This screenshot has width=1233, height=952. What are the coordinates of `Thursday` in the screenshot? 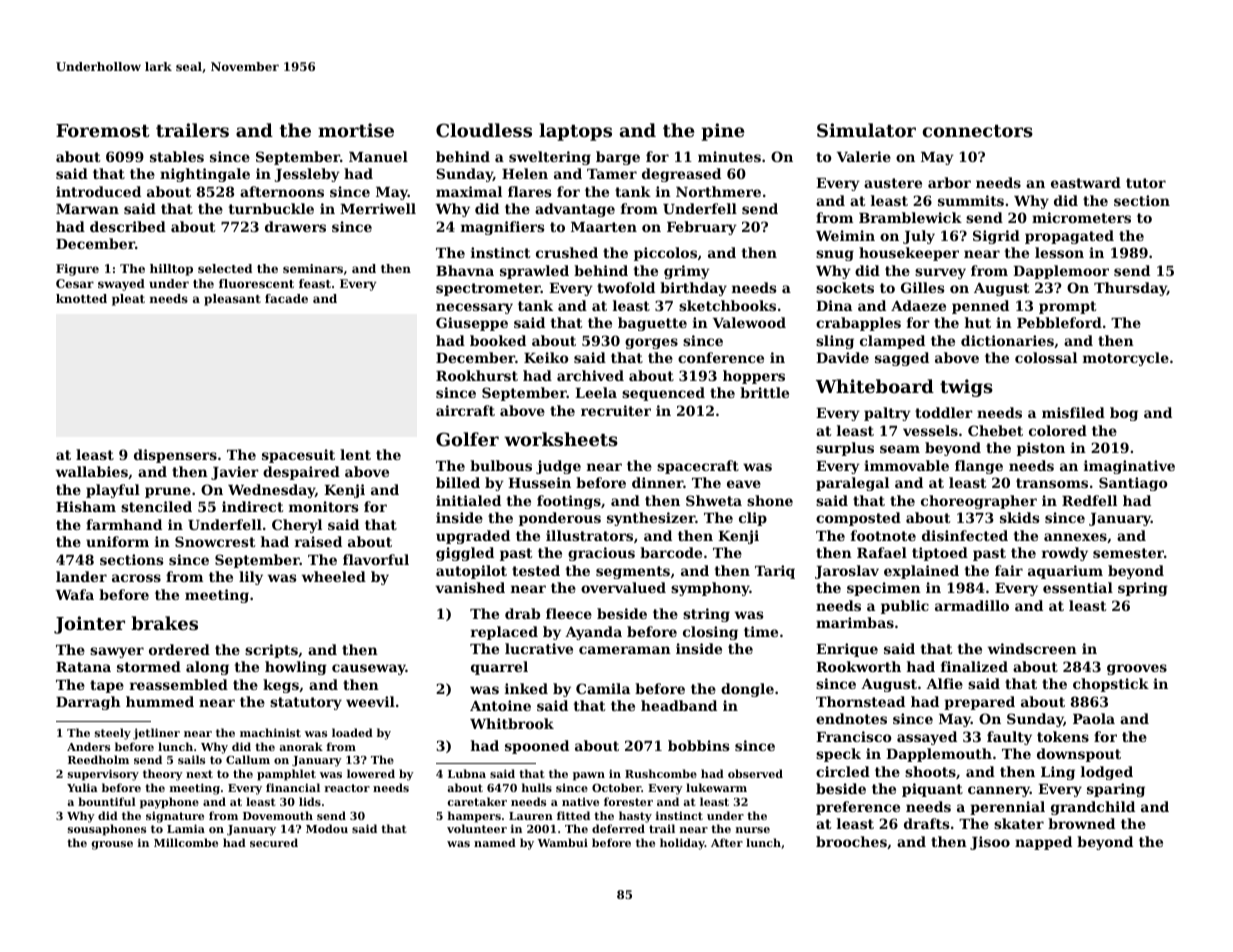 It's located at (1130, 289).
